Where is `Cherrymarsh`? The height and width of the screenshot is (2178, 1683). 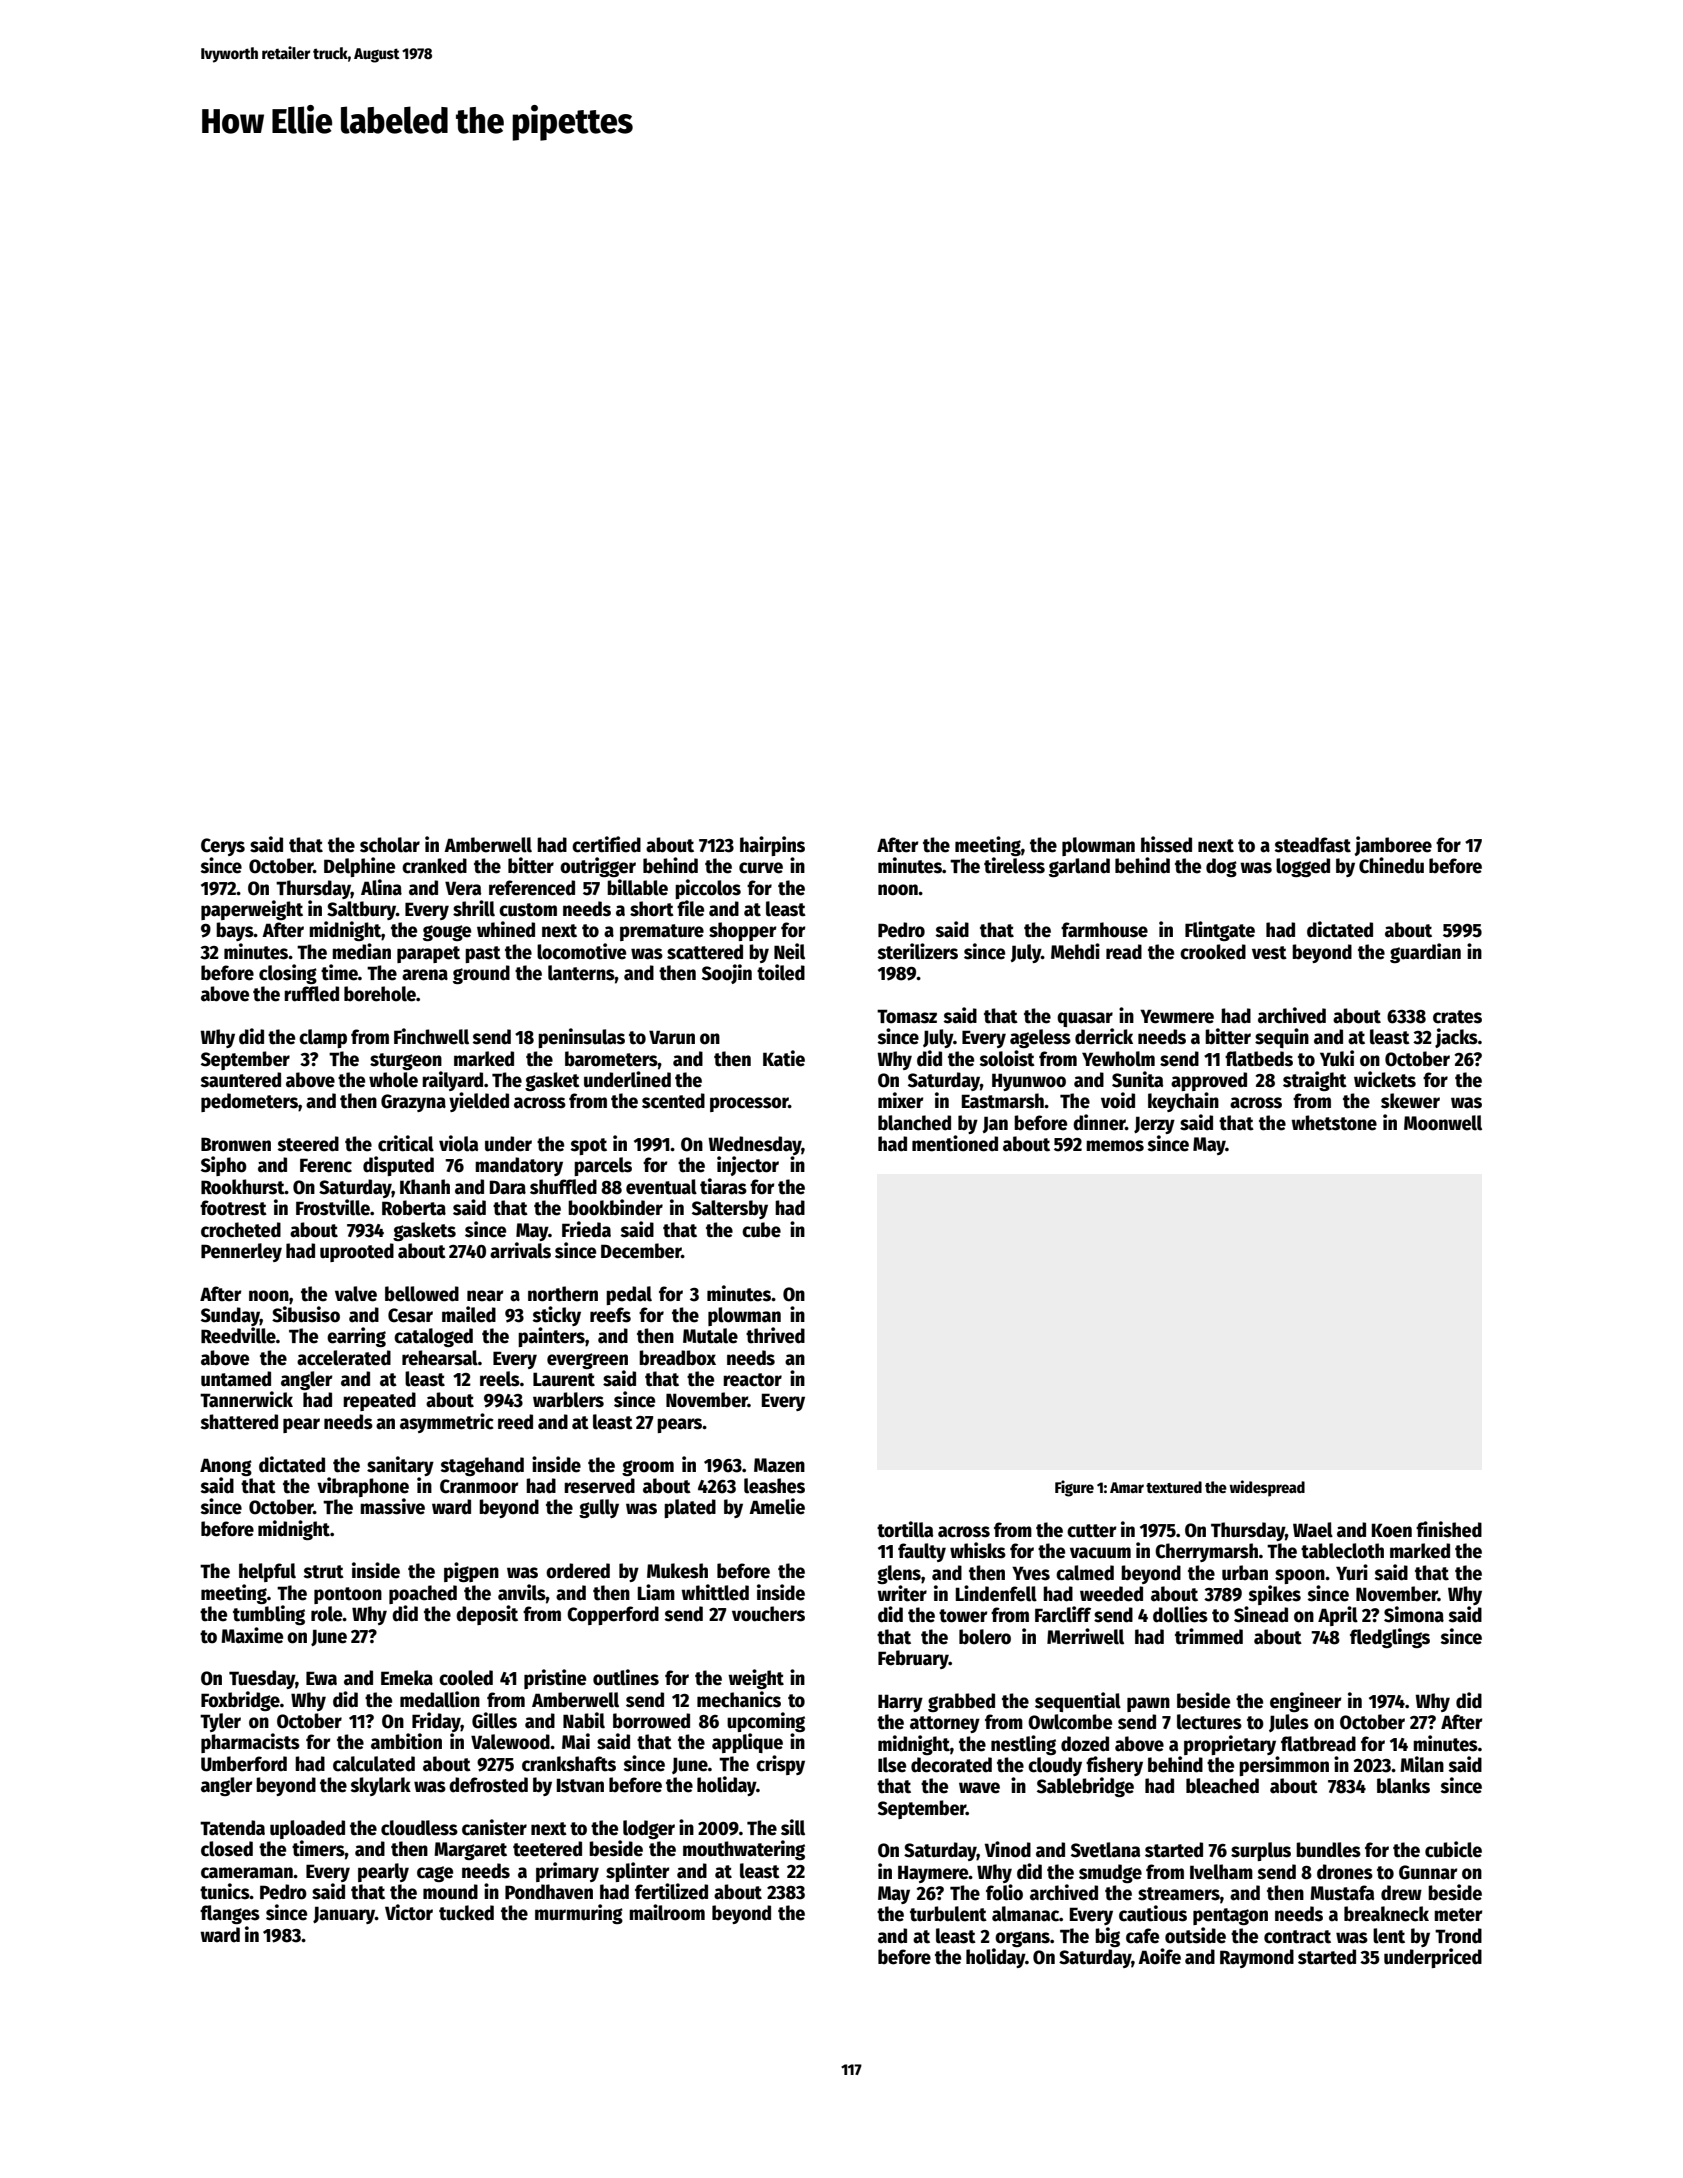
Cherrymarsh is located at coordinates (1206, 1552).
